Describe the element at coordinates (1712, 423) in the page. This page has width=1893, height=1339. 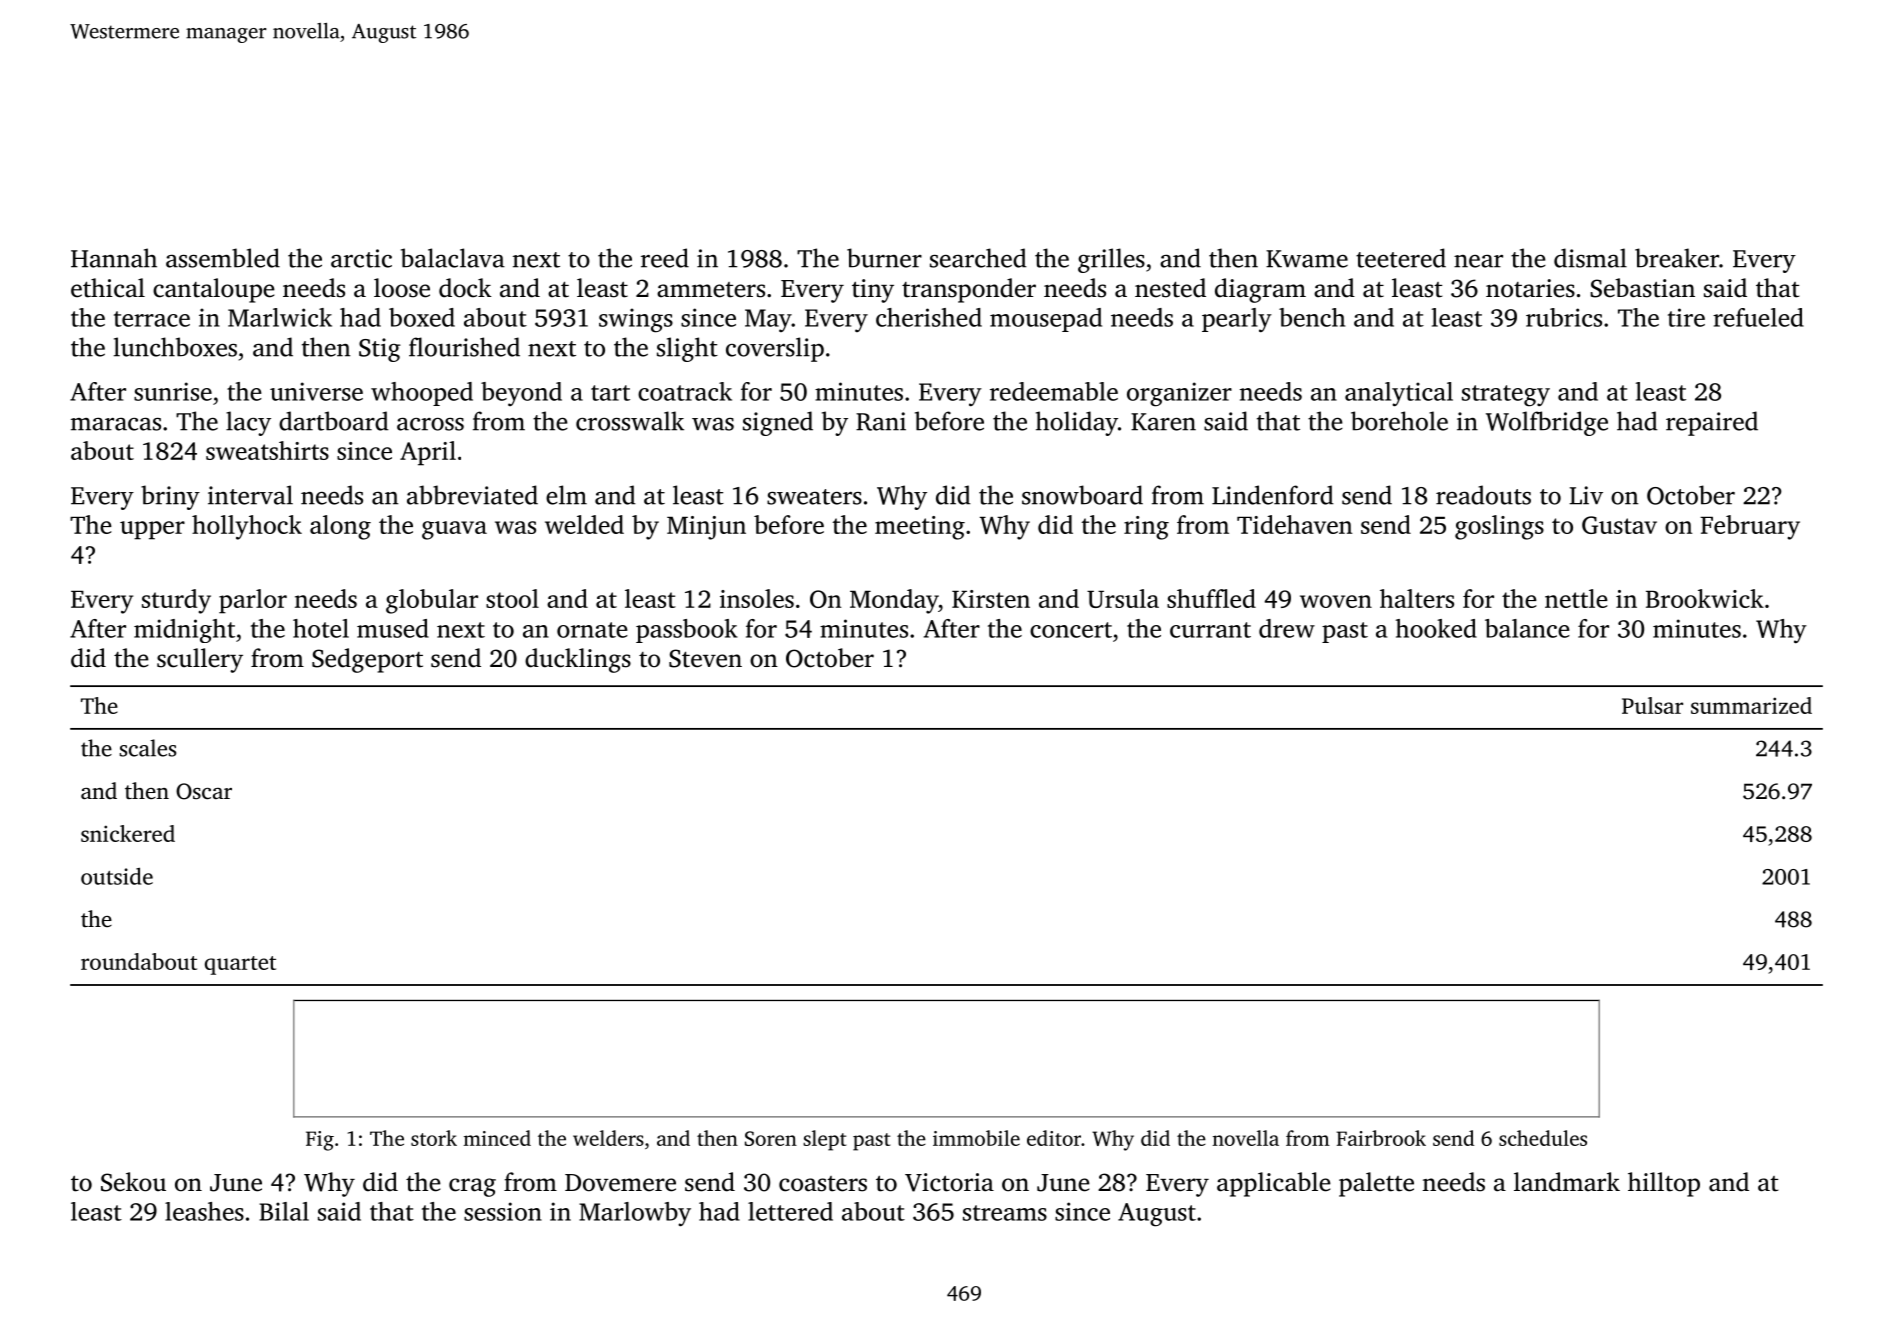
I see `repaired` at that location.
